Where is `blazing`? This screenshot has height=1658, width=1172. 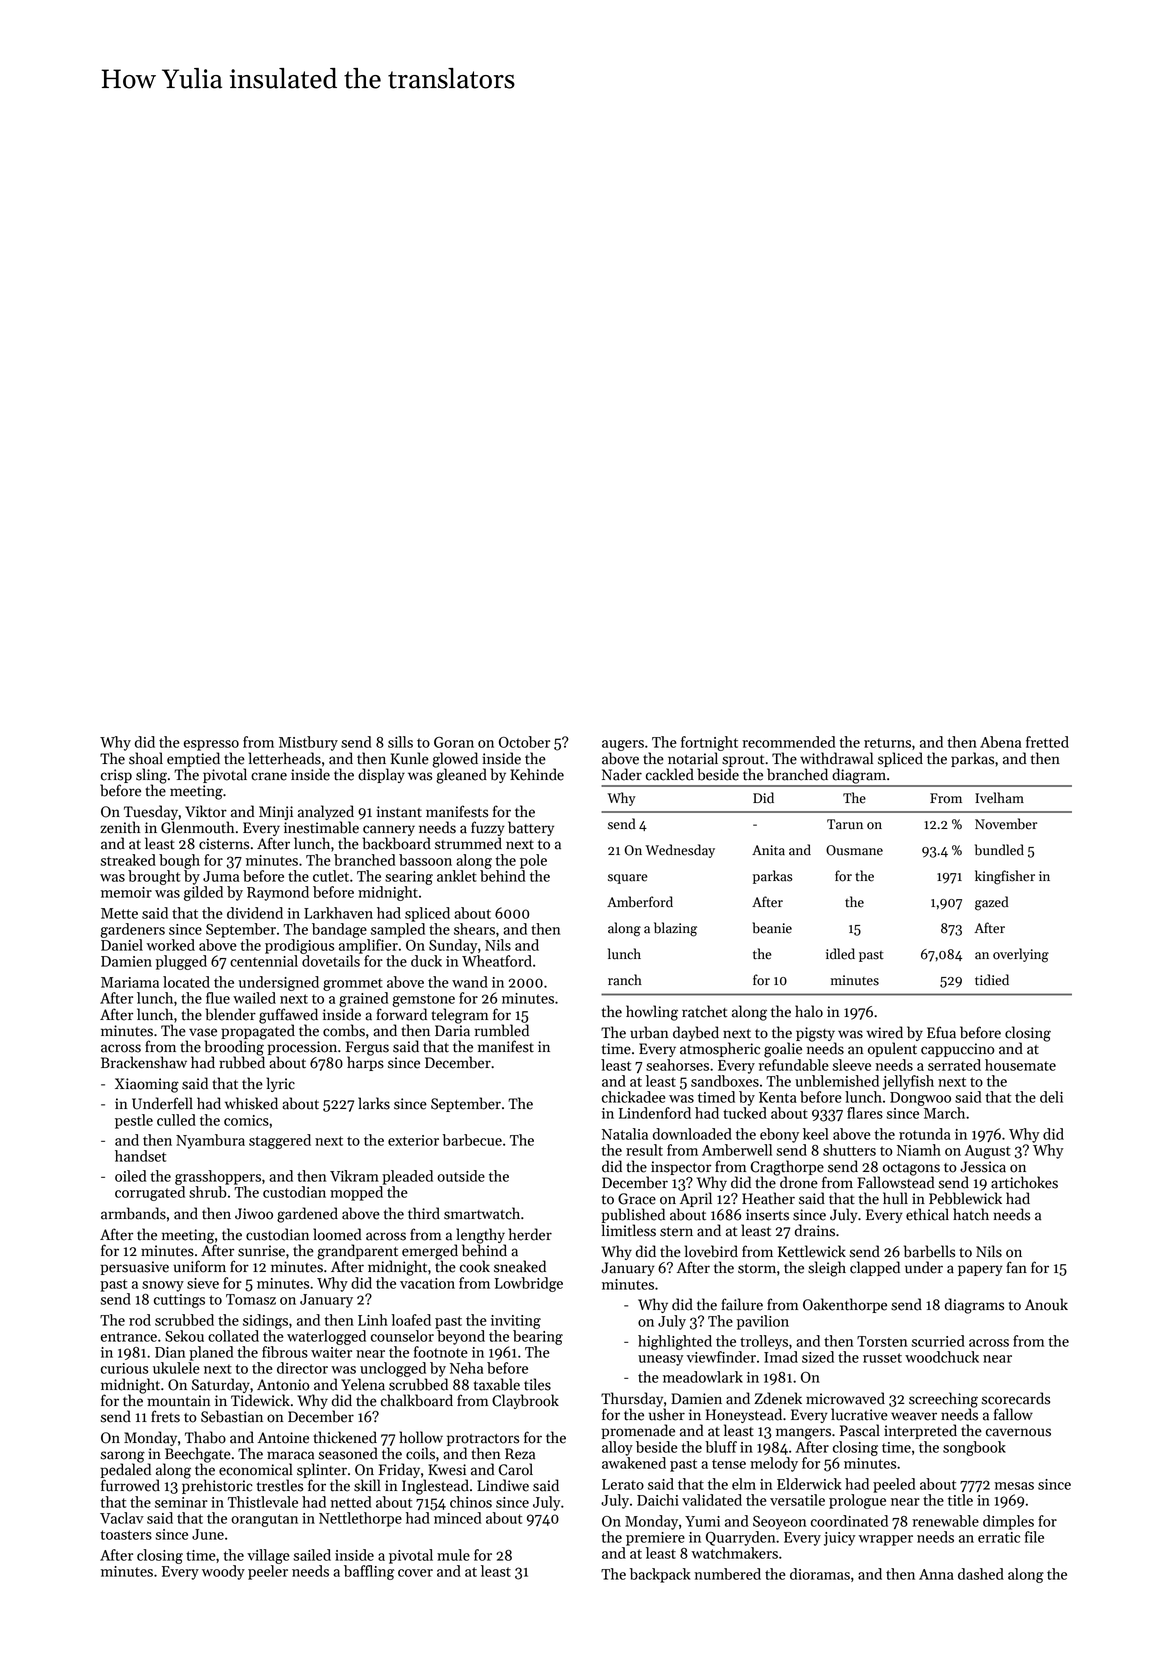 blazing is located at coordinates (675, 929).
